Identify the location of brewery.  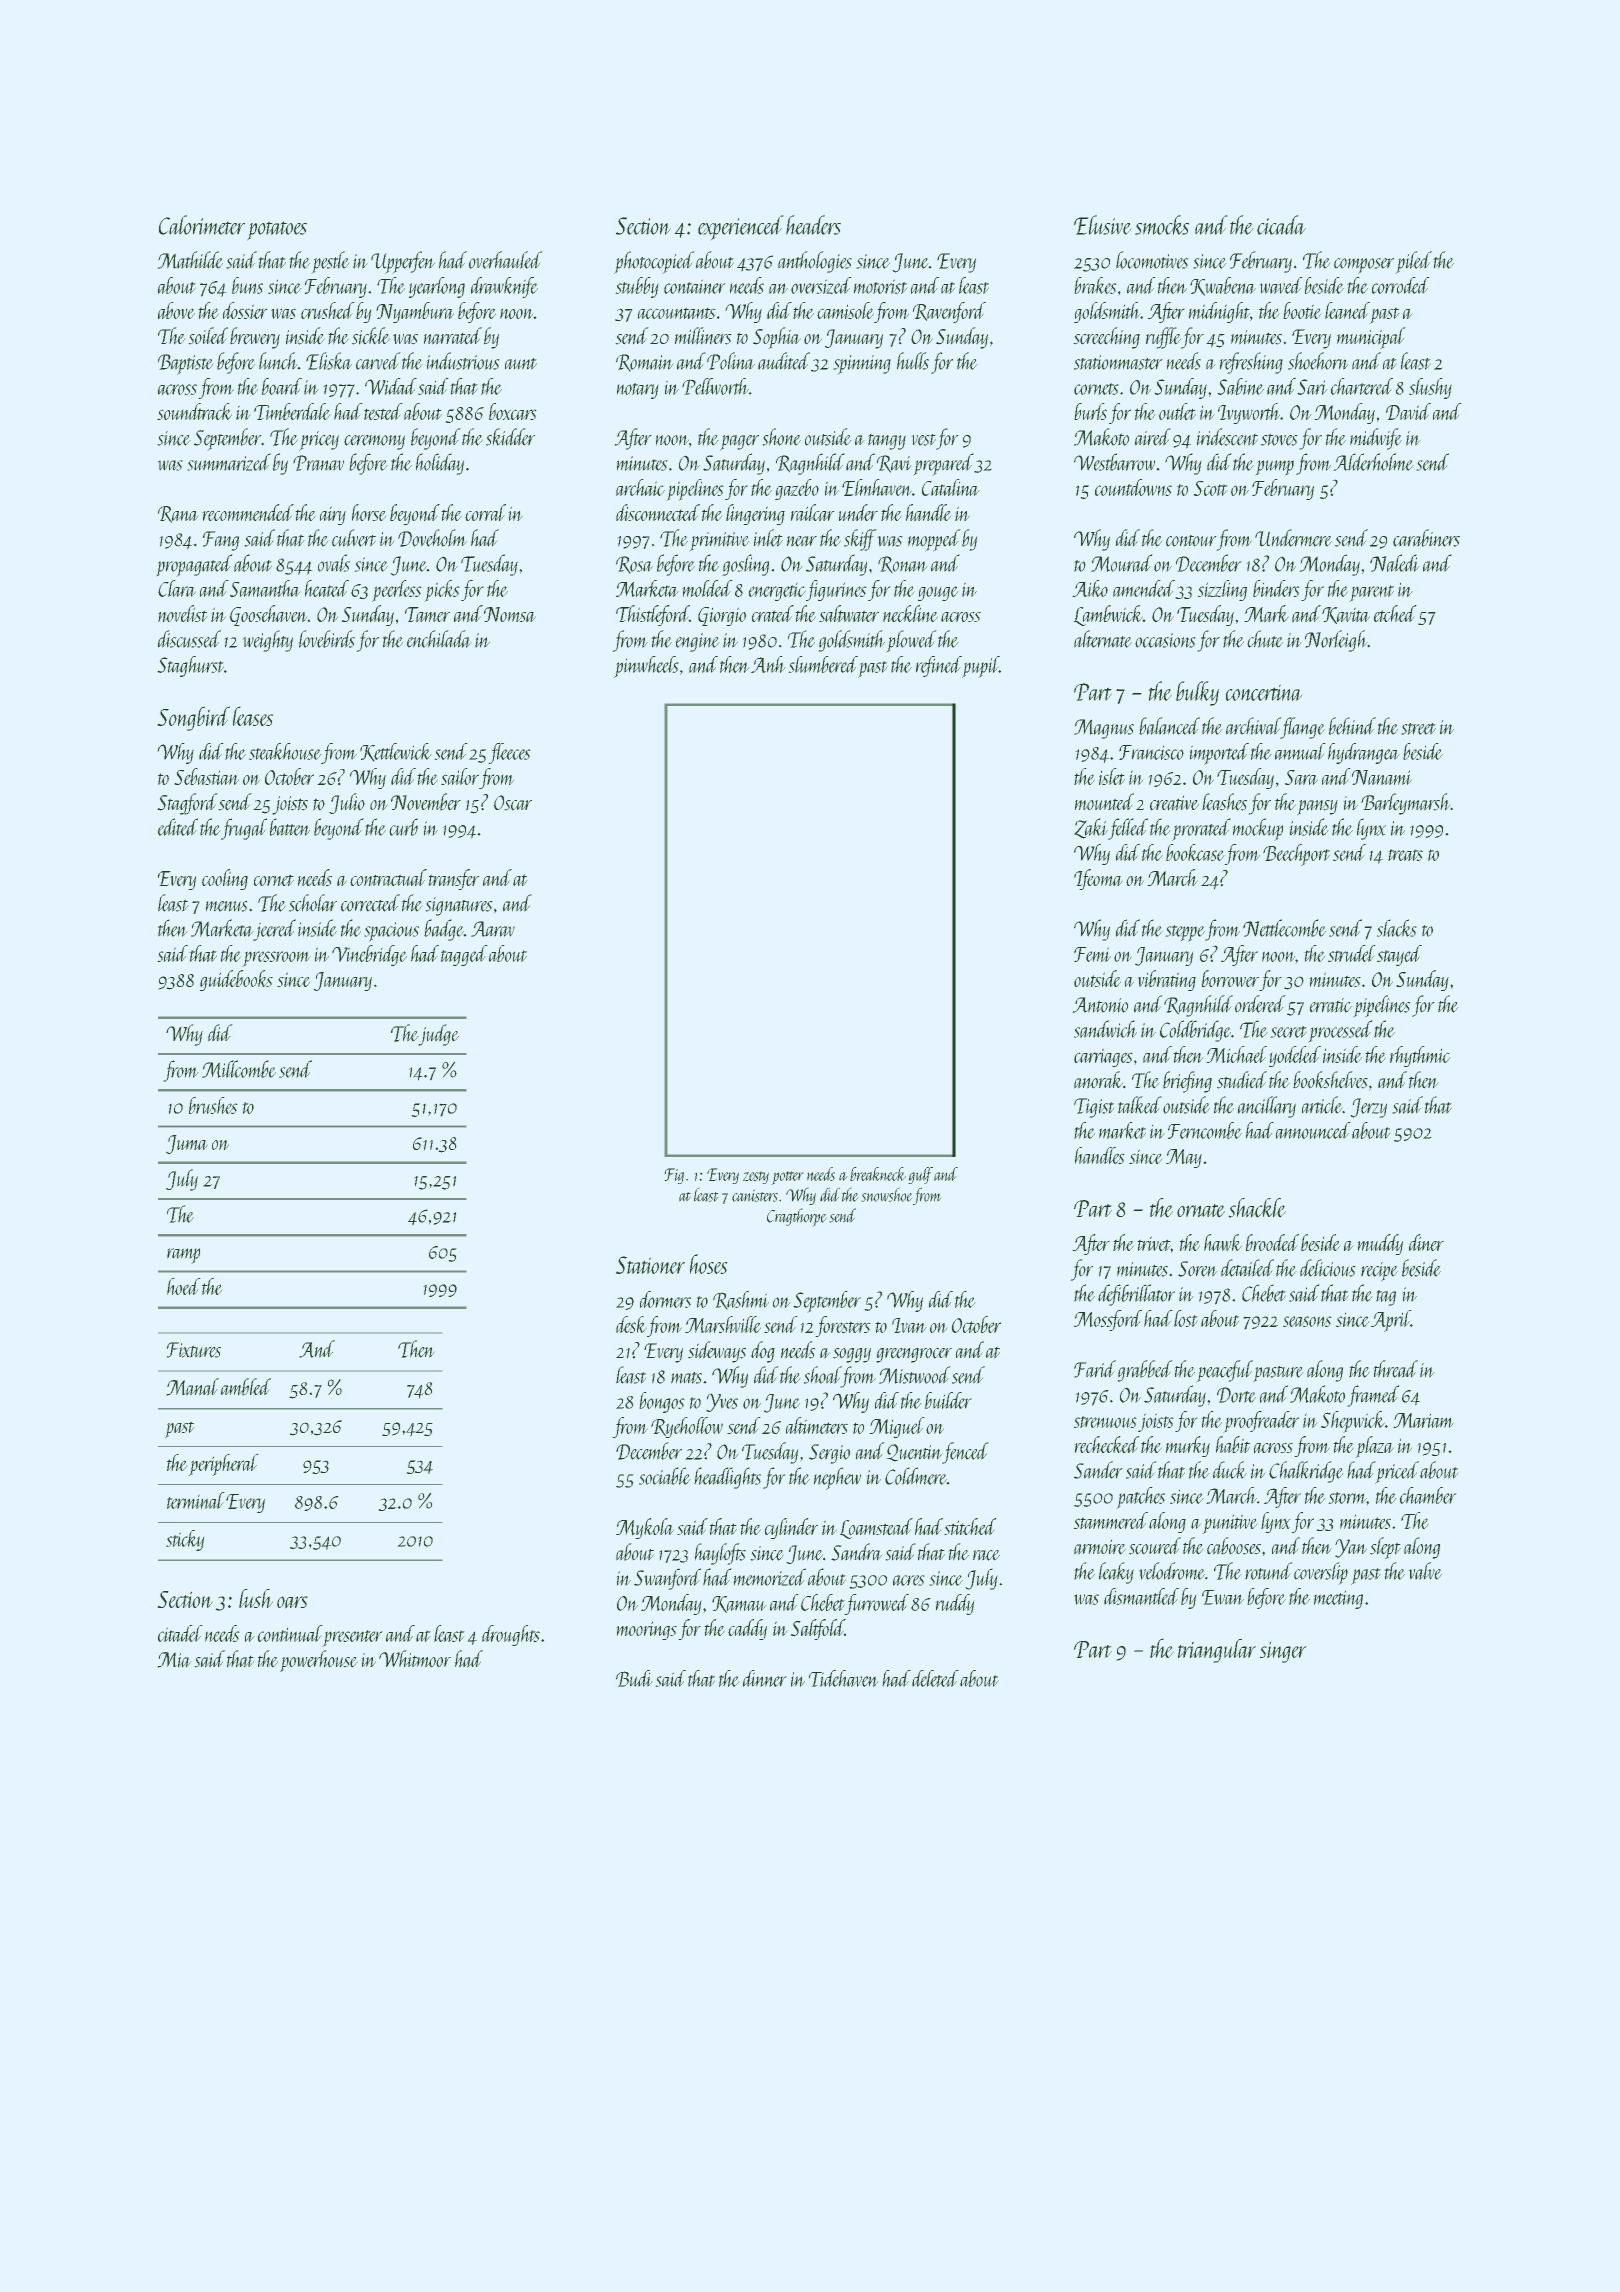
(255, 338).
